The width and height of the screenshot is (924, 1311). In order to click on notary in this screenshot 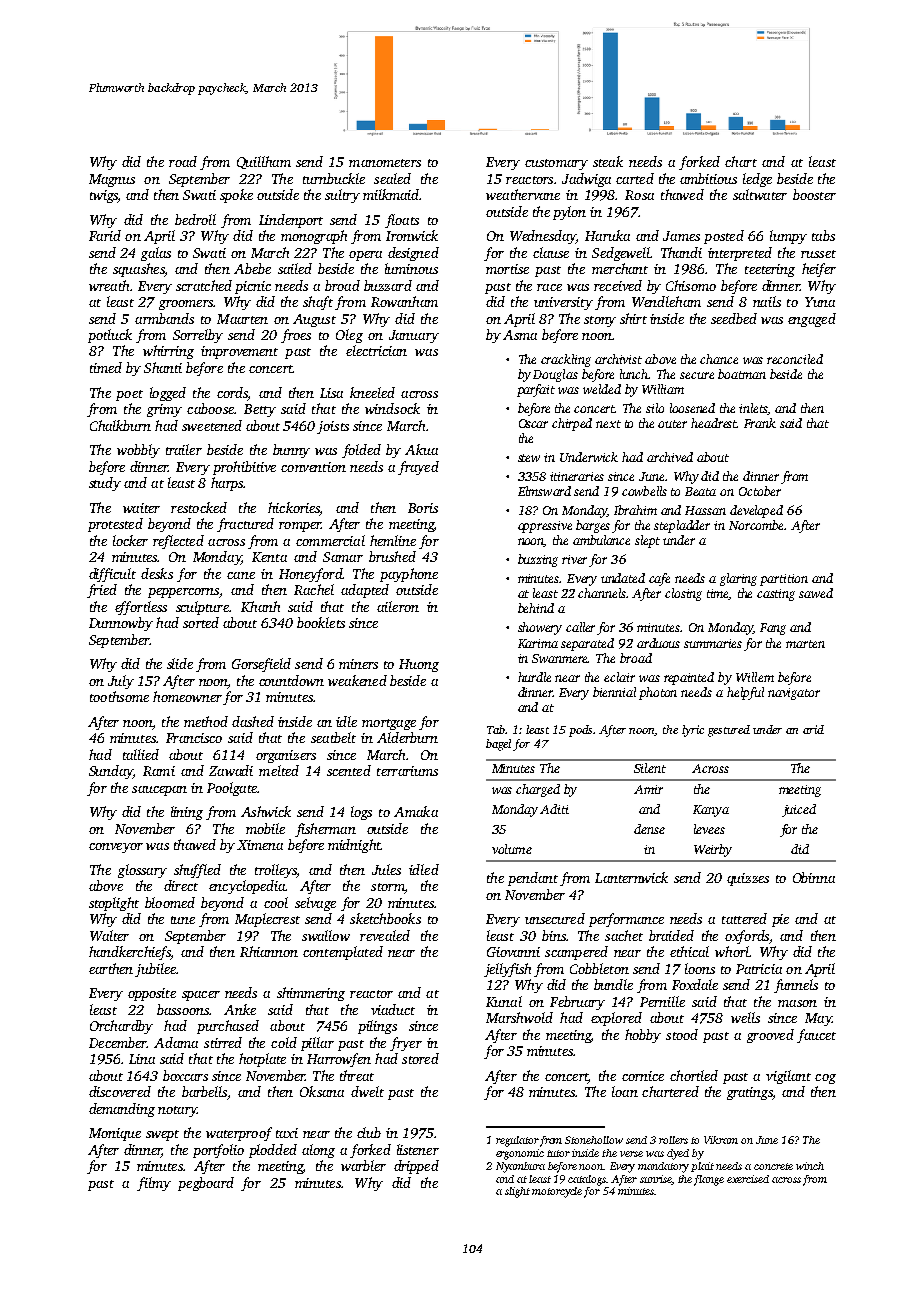, I will do `click(177, 1111)`.
